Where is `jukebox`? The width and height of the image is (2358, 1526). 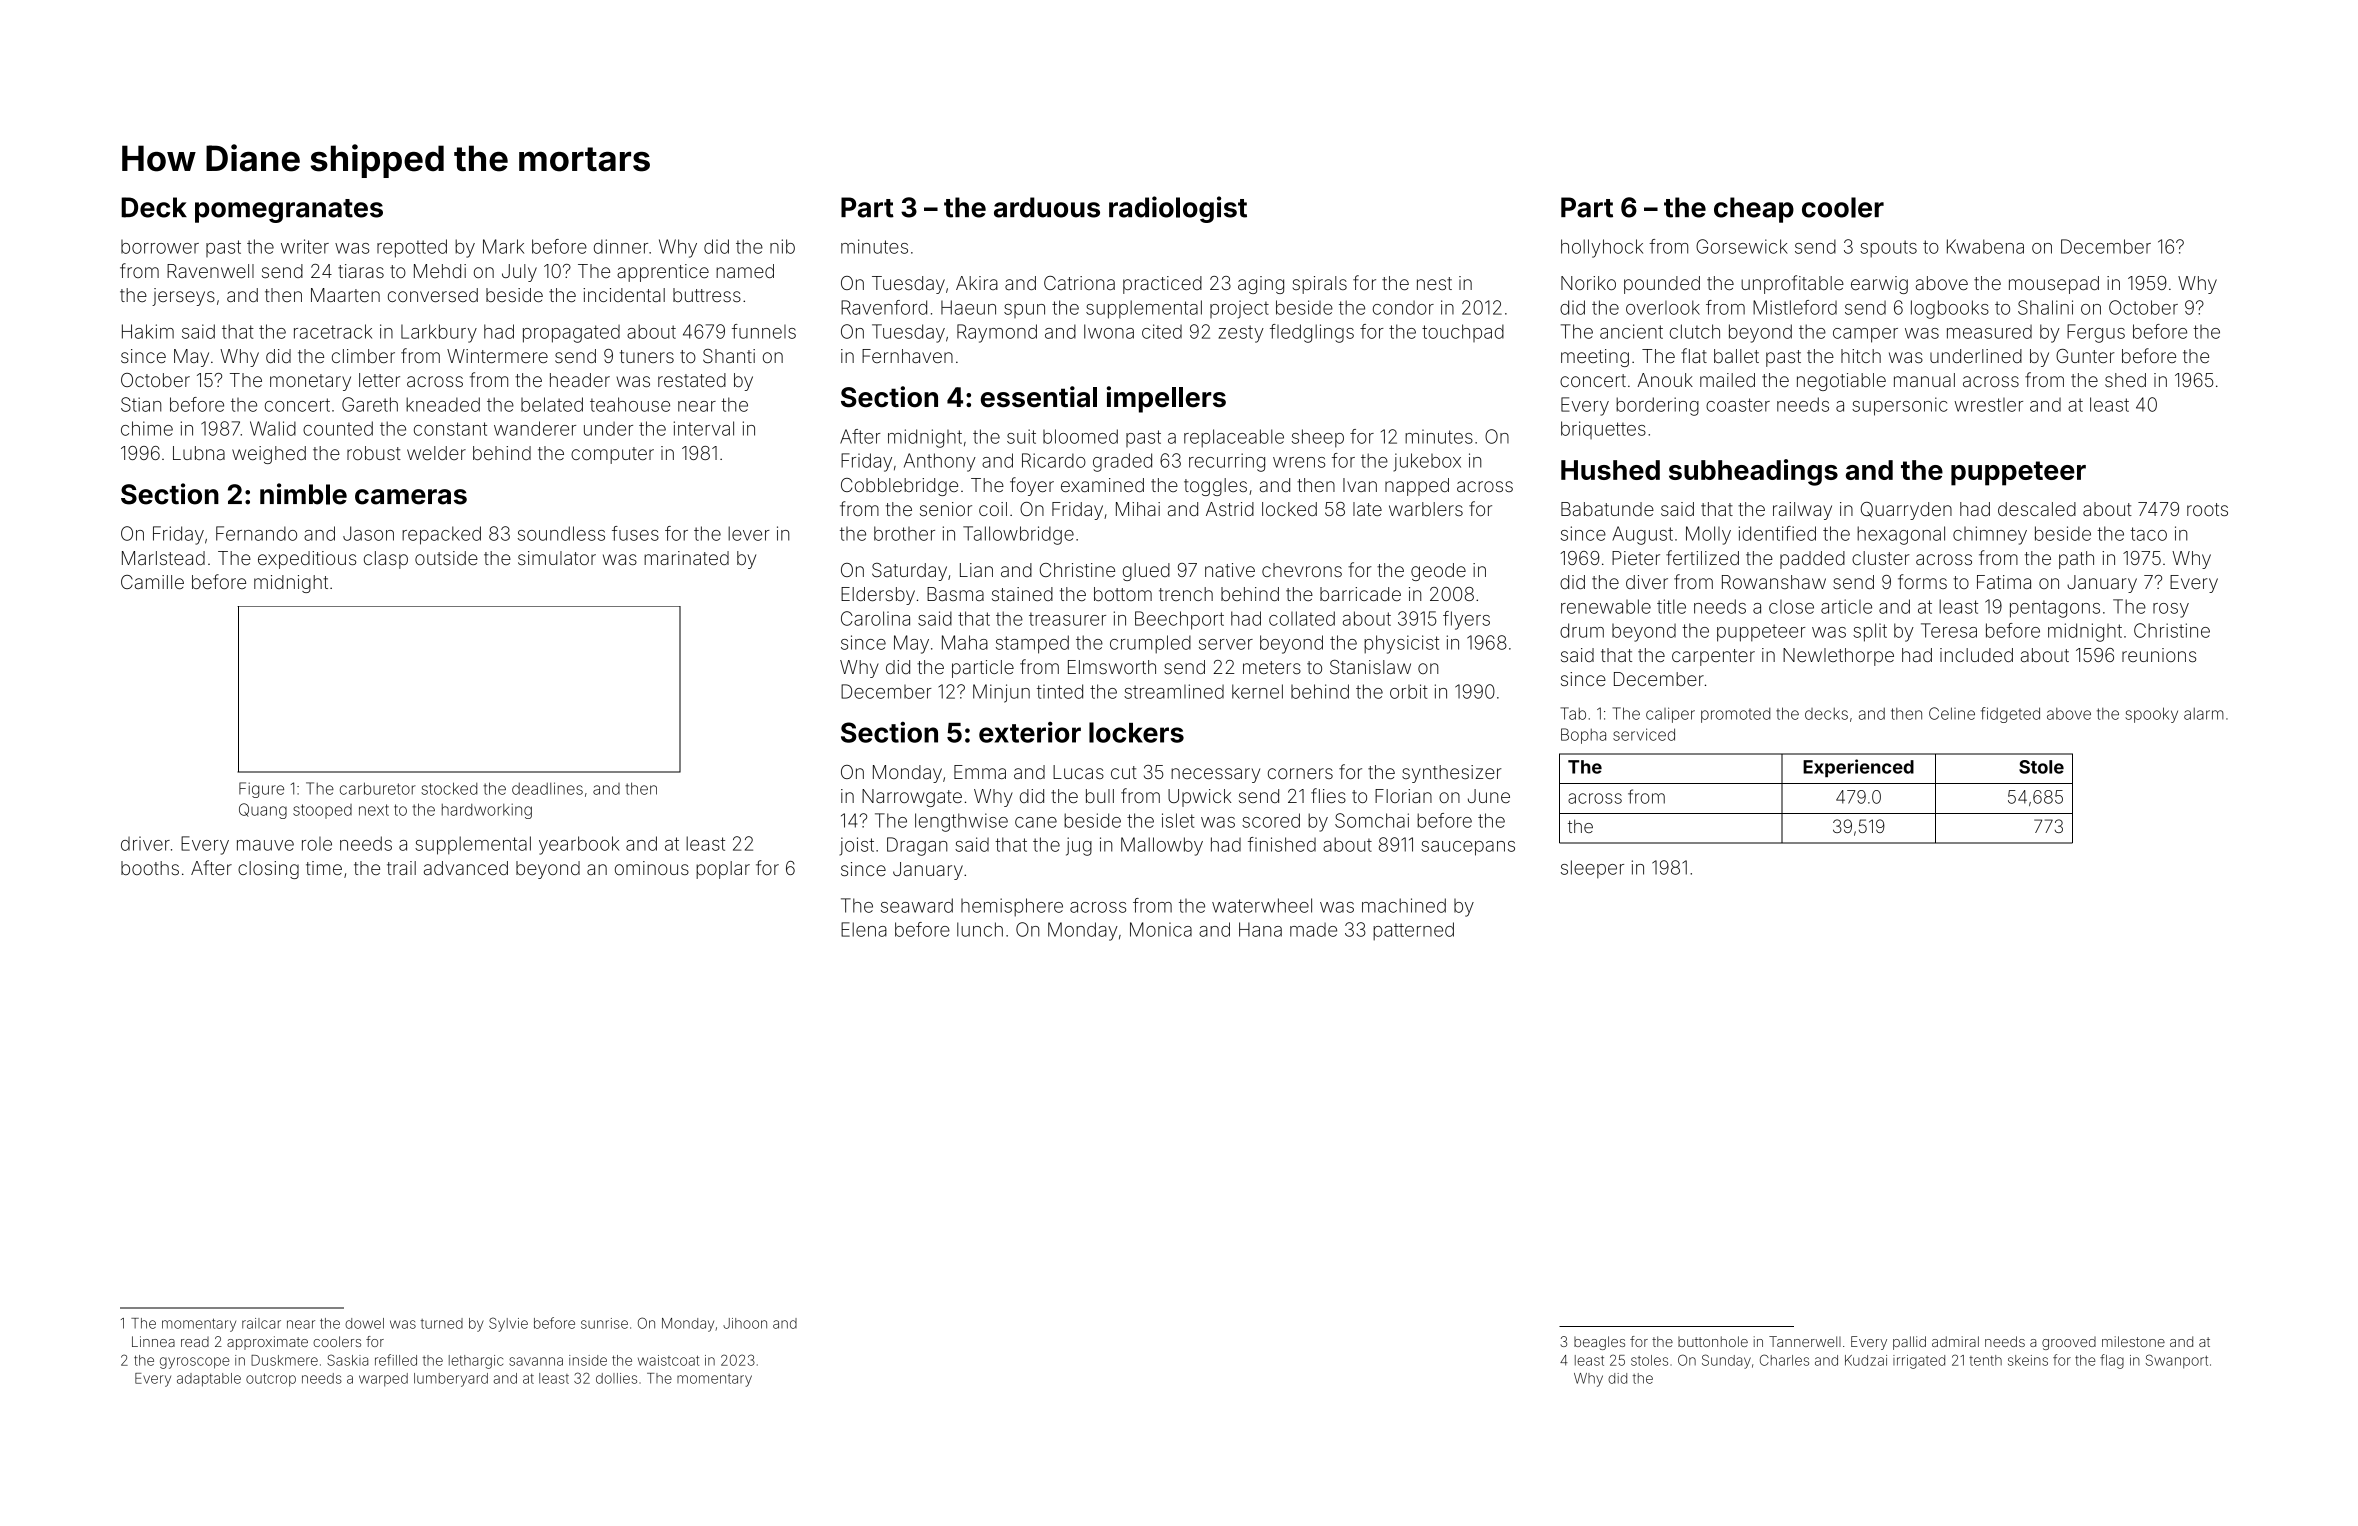 jukebox is located at coordinates (1427, 462).
